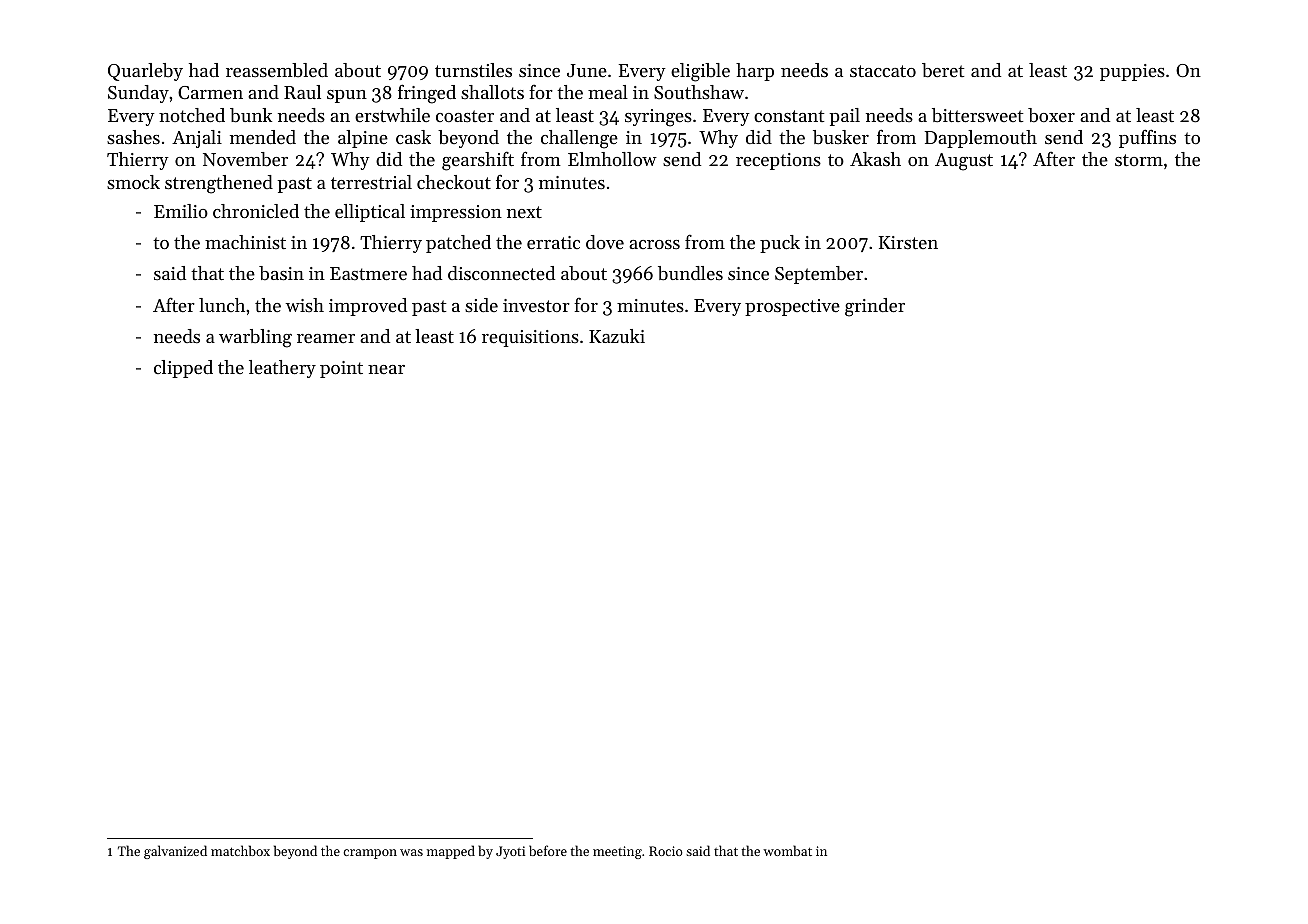 The image size is (1308, 924). Describe the element at coordinates (175, 852) in the screenshot. I see `galvanized` at that location.
